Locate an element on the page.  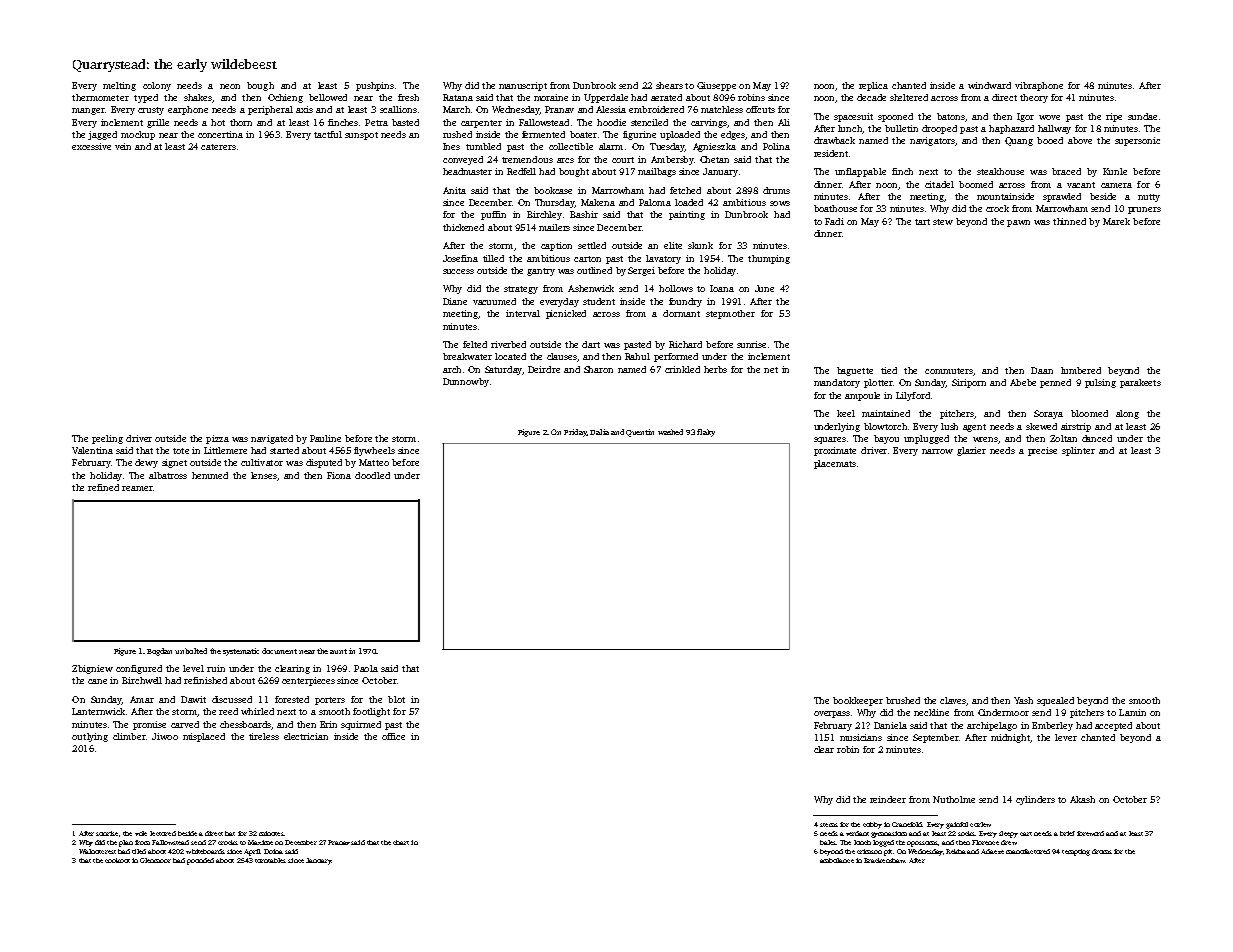
along is located at coordinates (1127, 414).
